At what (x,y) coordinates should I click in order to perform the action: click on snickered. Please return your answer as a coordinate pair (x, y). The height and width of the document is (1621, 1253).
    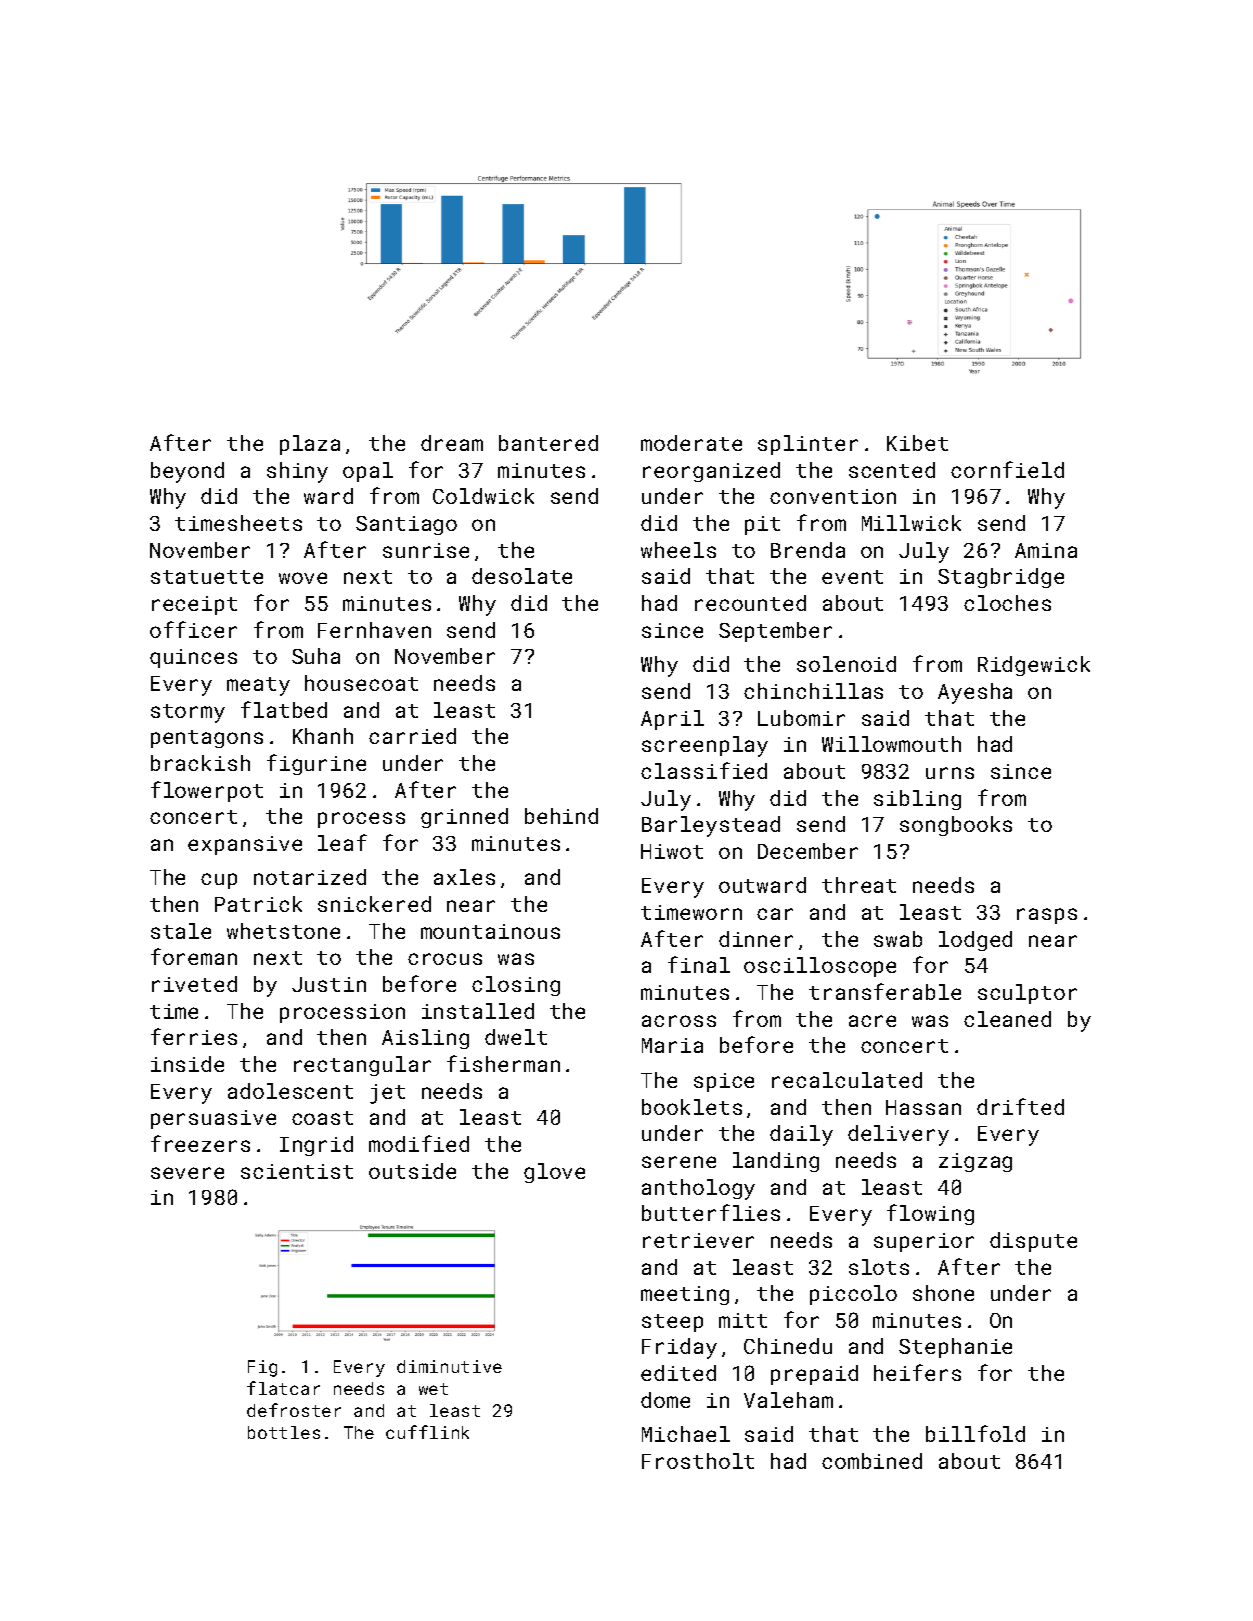
    Looking at the image, I should click on (374, 904).
